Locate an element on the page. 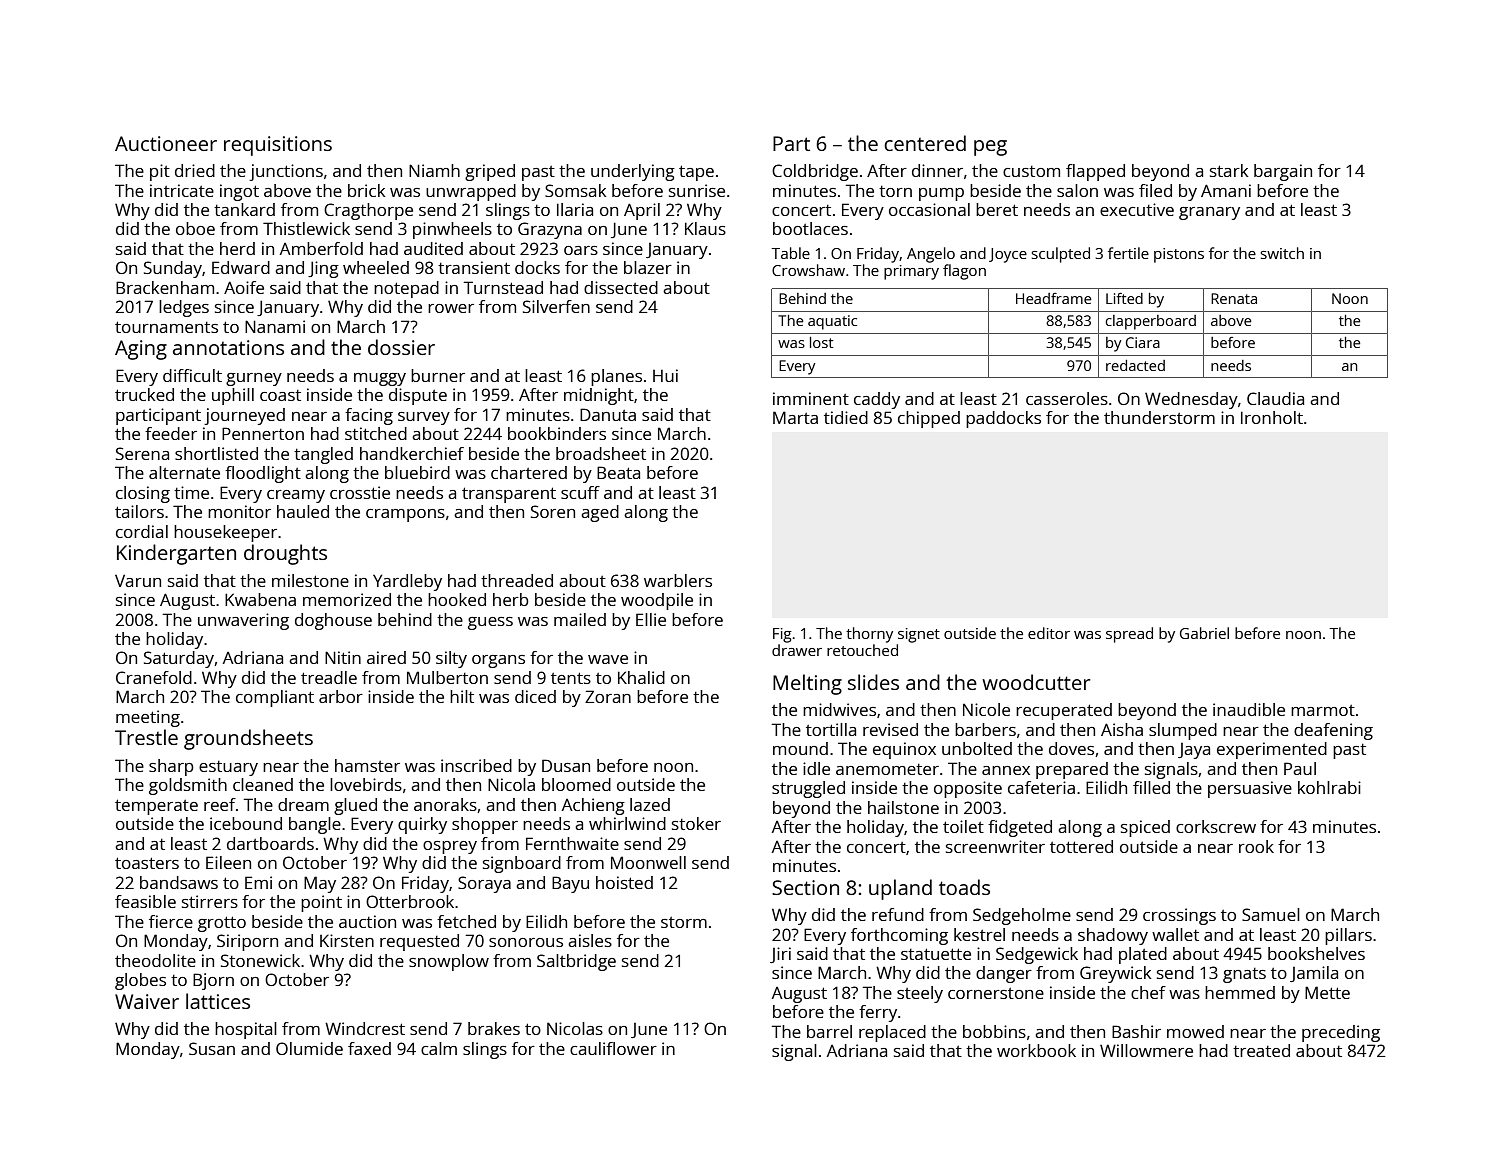 Image resolution: width=1503 pixels, height=1161 pixels. signet is located at coordinates (919, 635).
